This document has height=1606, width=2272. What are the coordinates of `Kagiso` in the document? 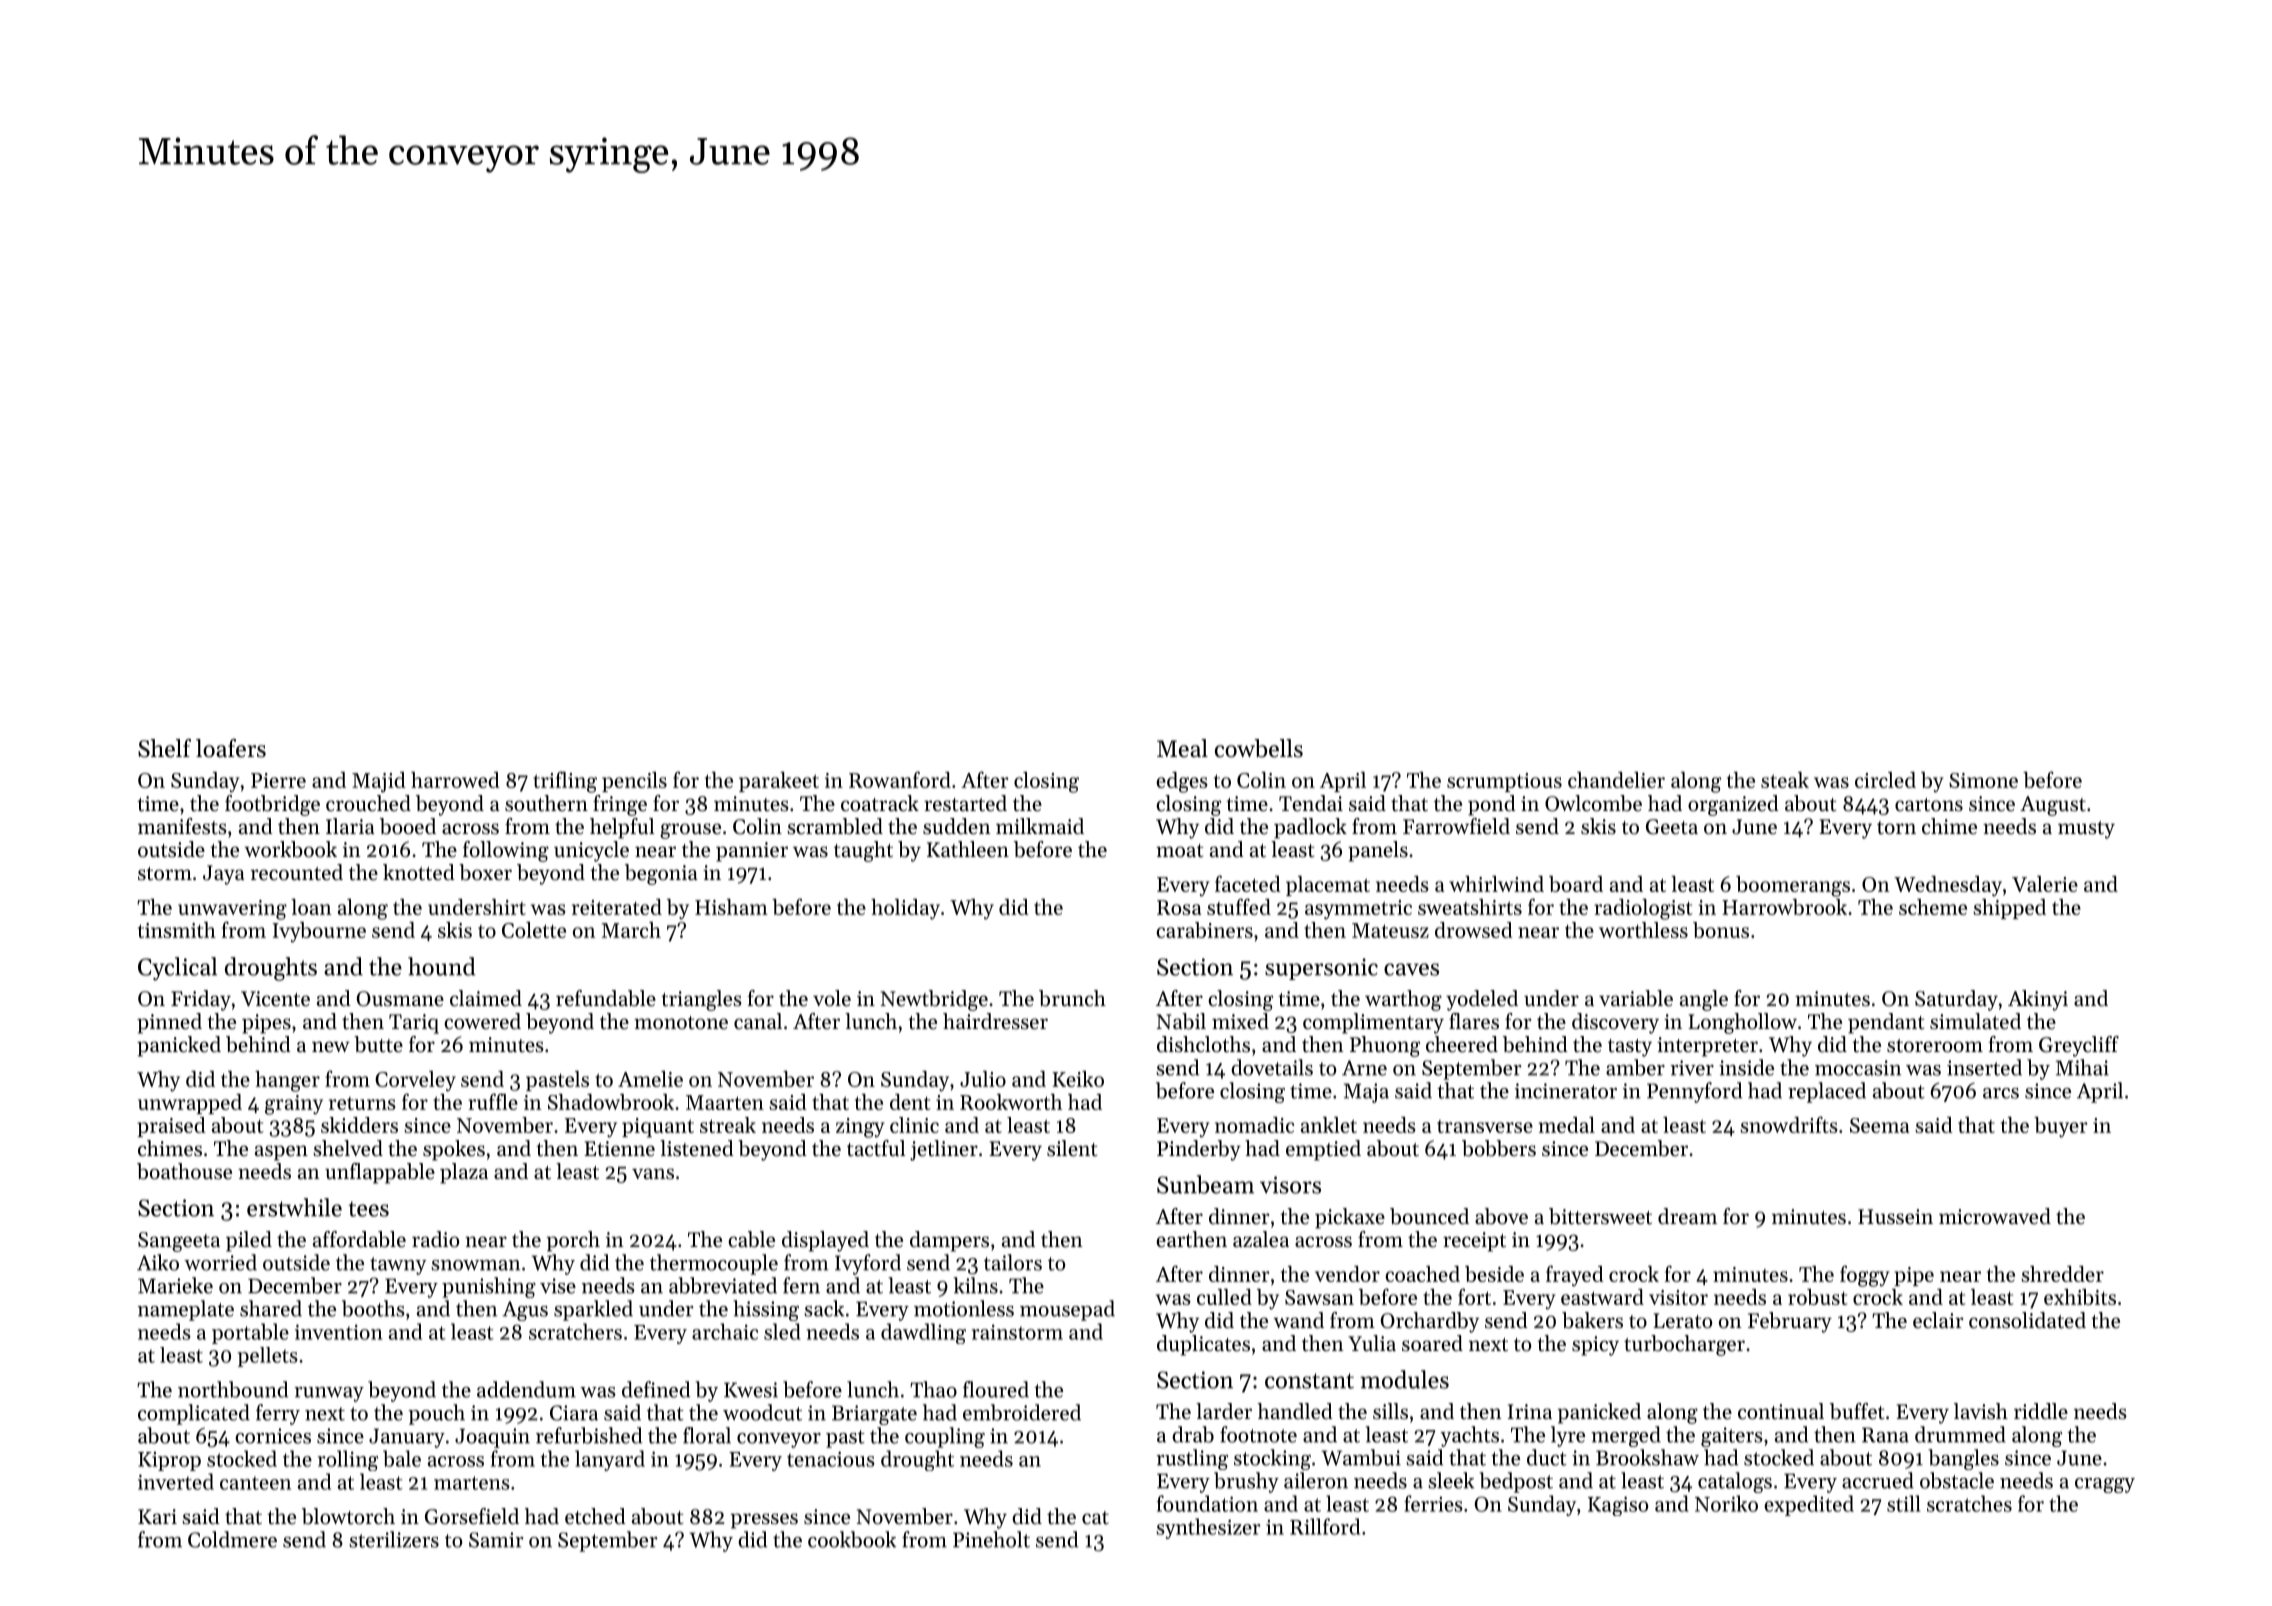 It's located at (1618, 1506).
